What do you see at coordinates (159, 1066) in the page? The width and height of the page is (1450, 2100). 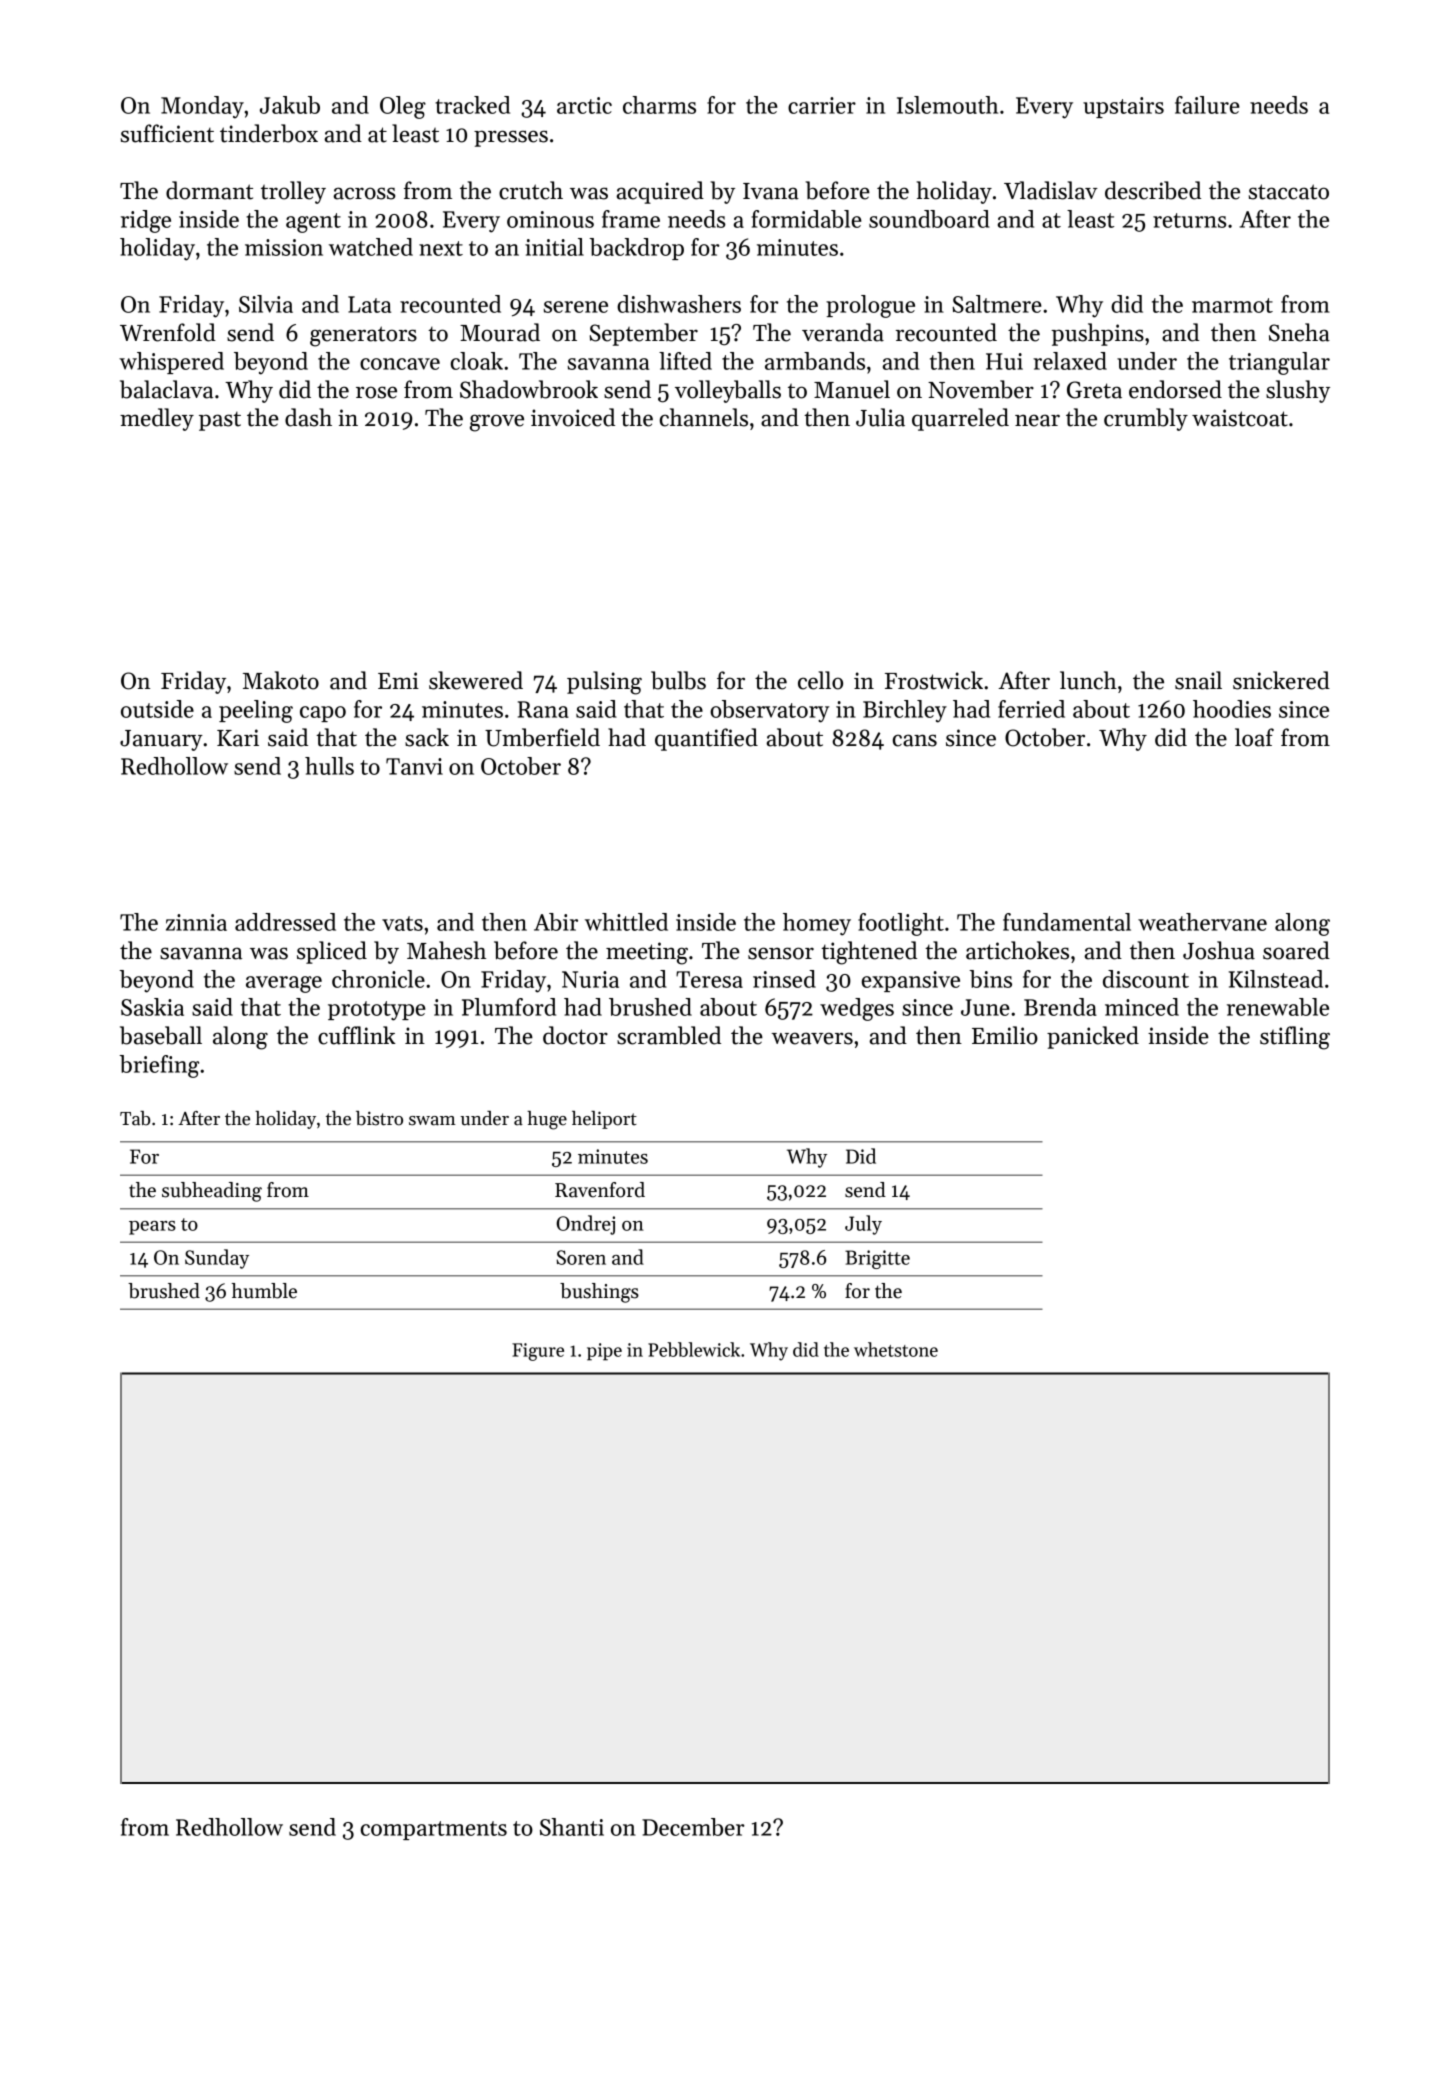 I see `briefing` at bounding box center [159, 1066].
